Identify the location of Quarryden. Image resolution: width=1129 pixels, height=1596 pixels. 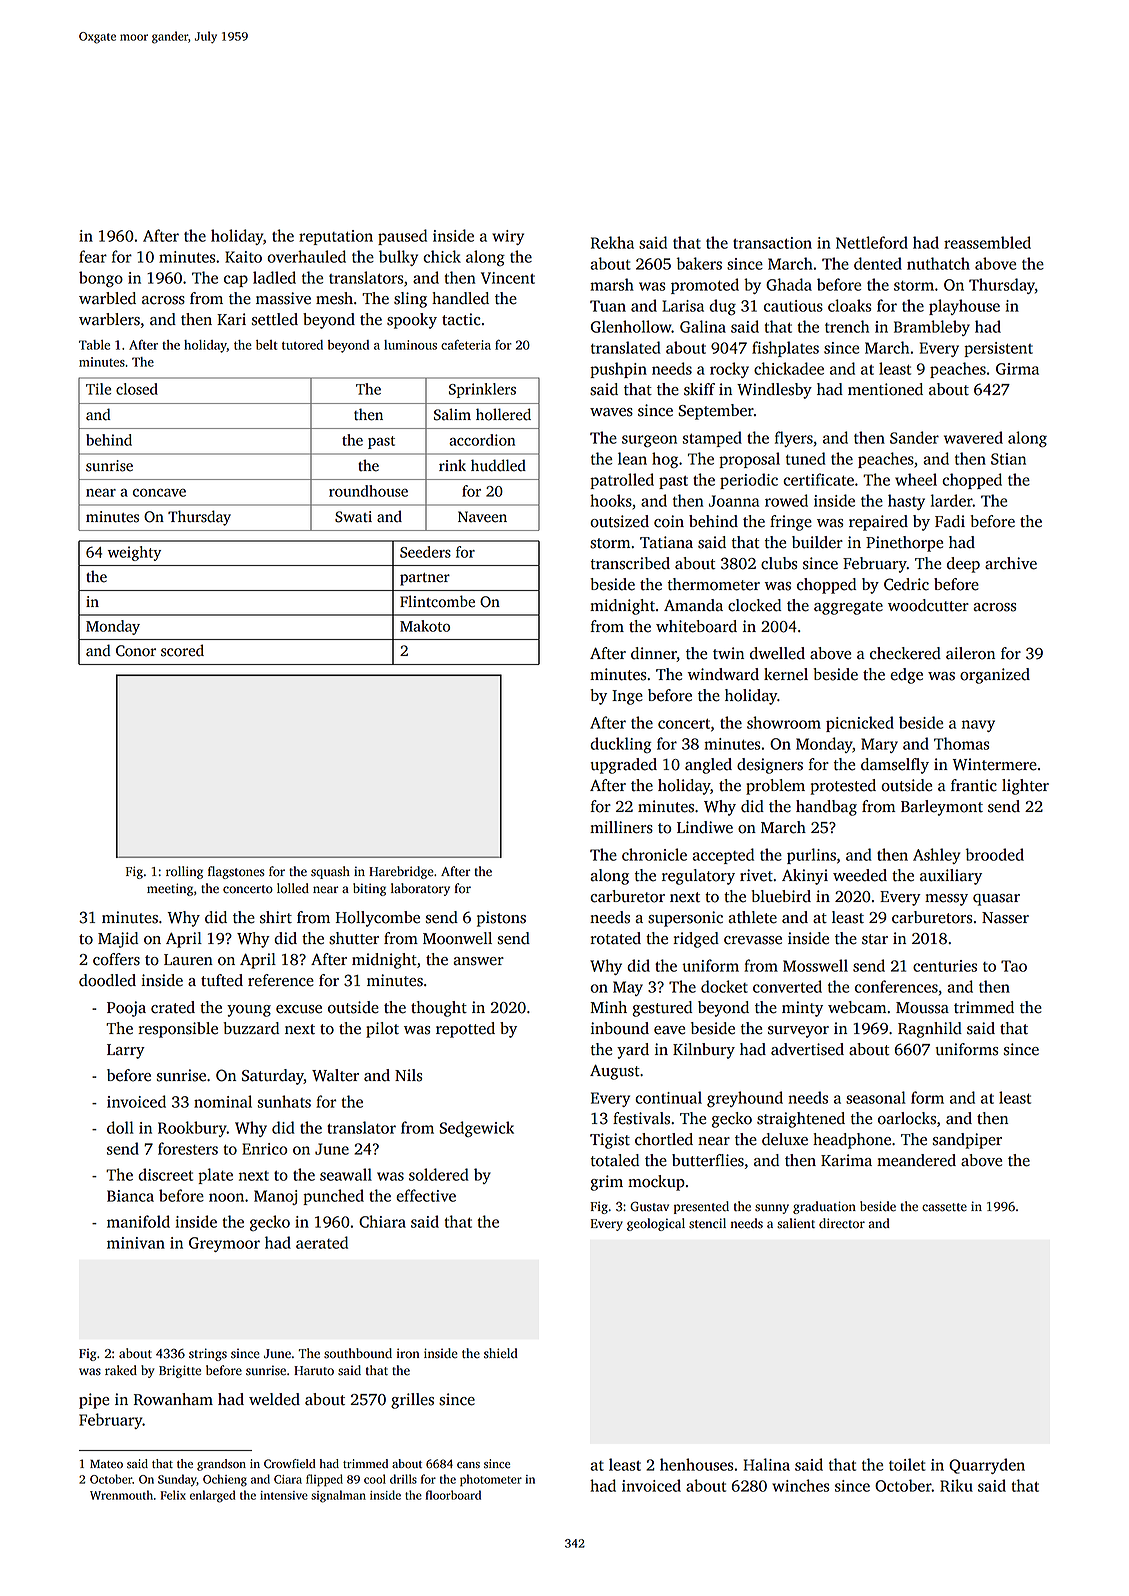
(987, 1466).
